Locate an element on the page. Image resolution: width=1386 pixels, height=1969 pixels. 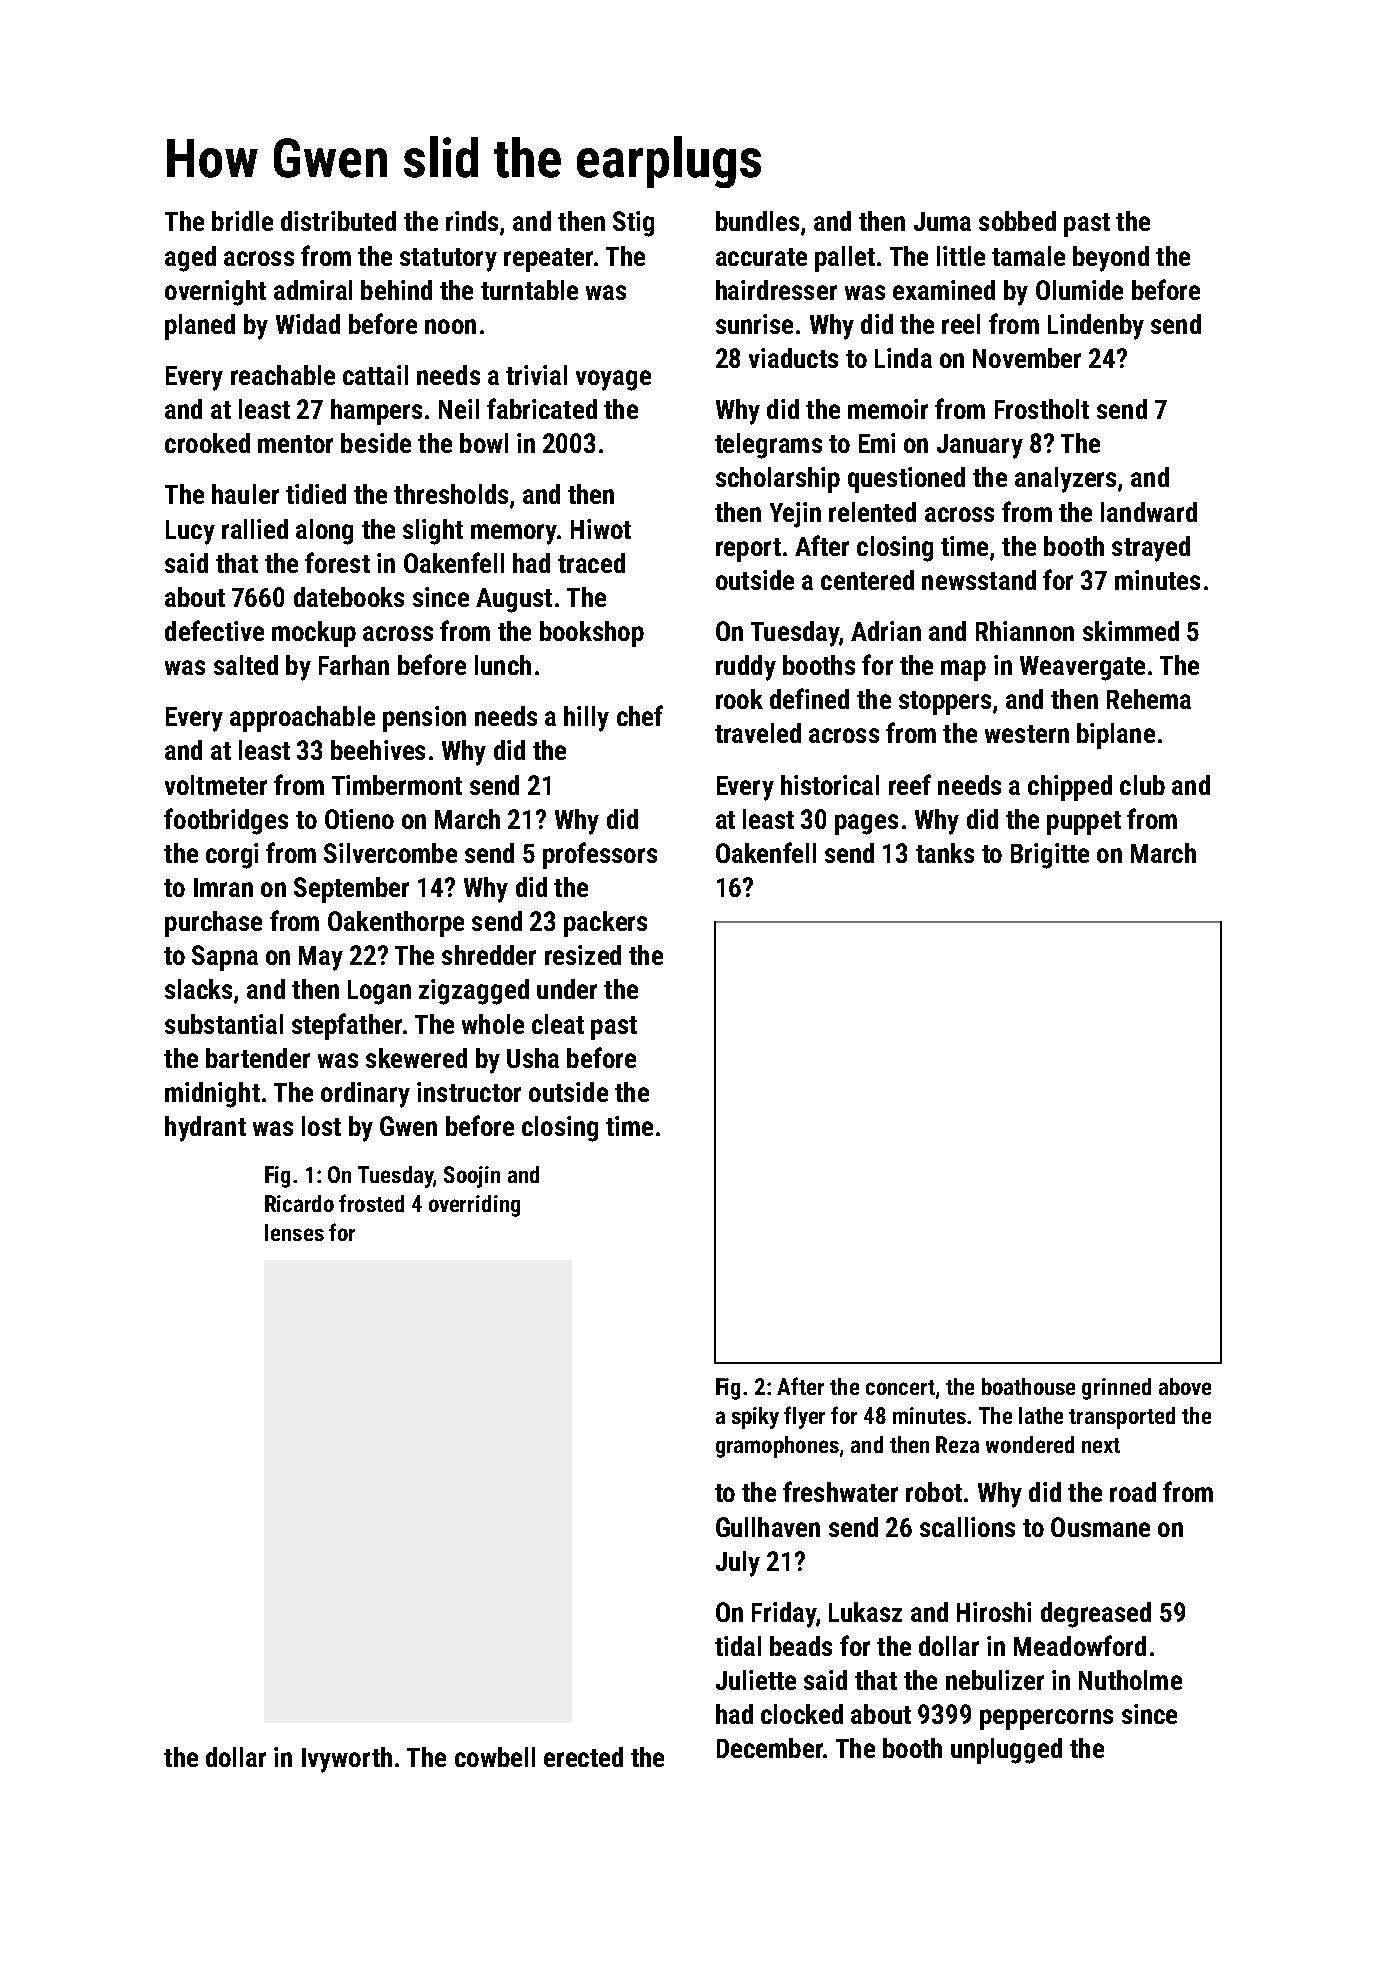
clocked is located at coordinates (802, 1714).
